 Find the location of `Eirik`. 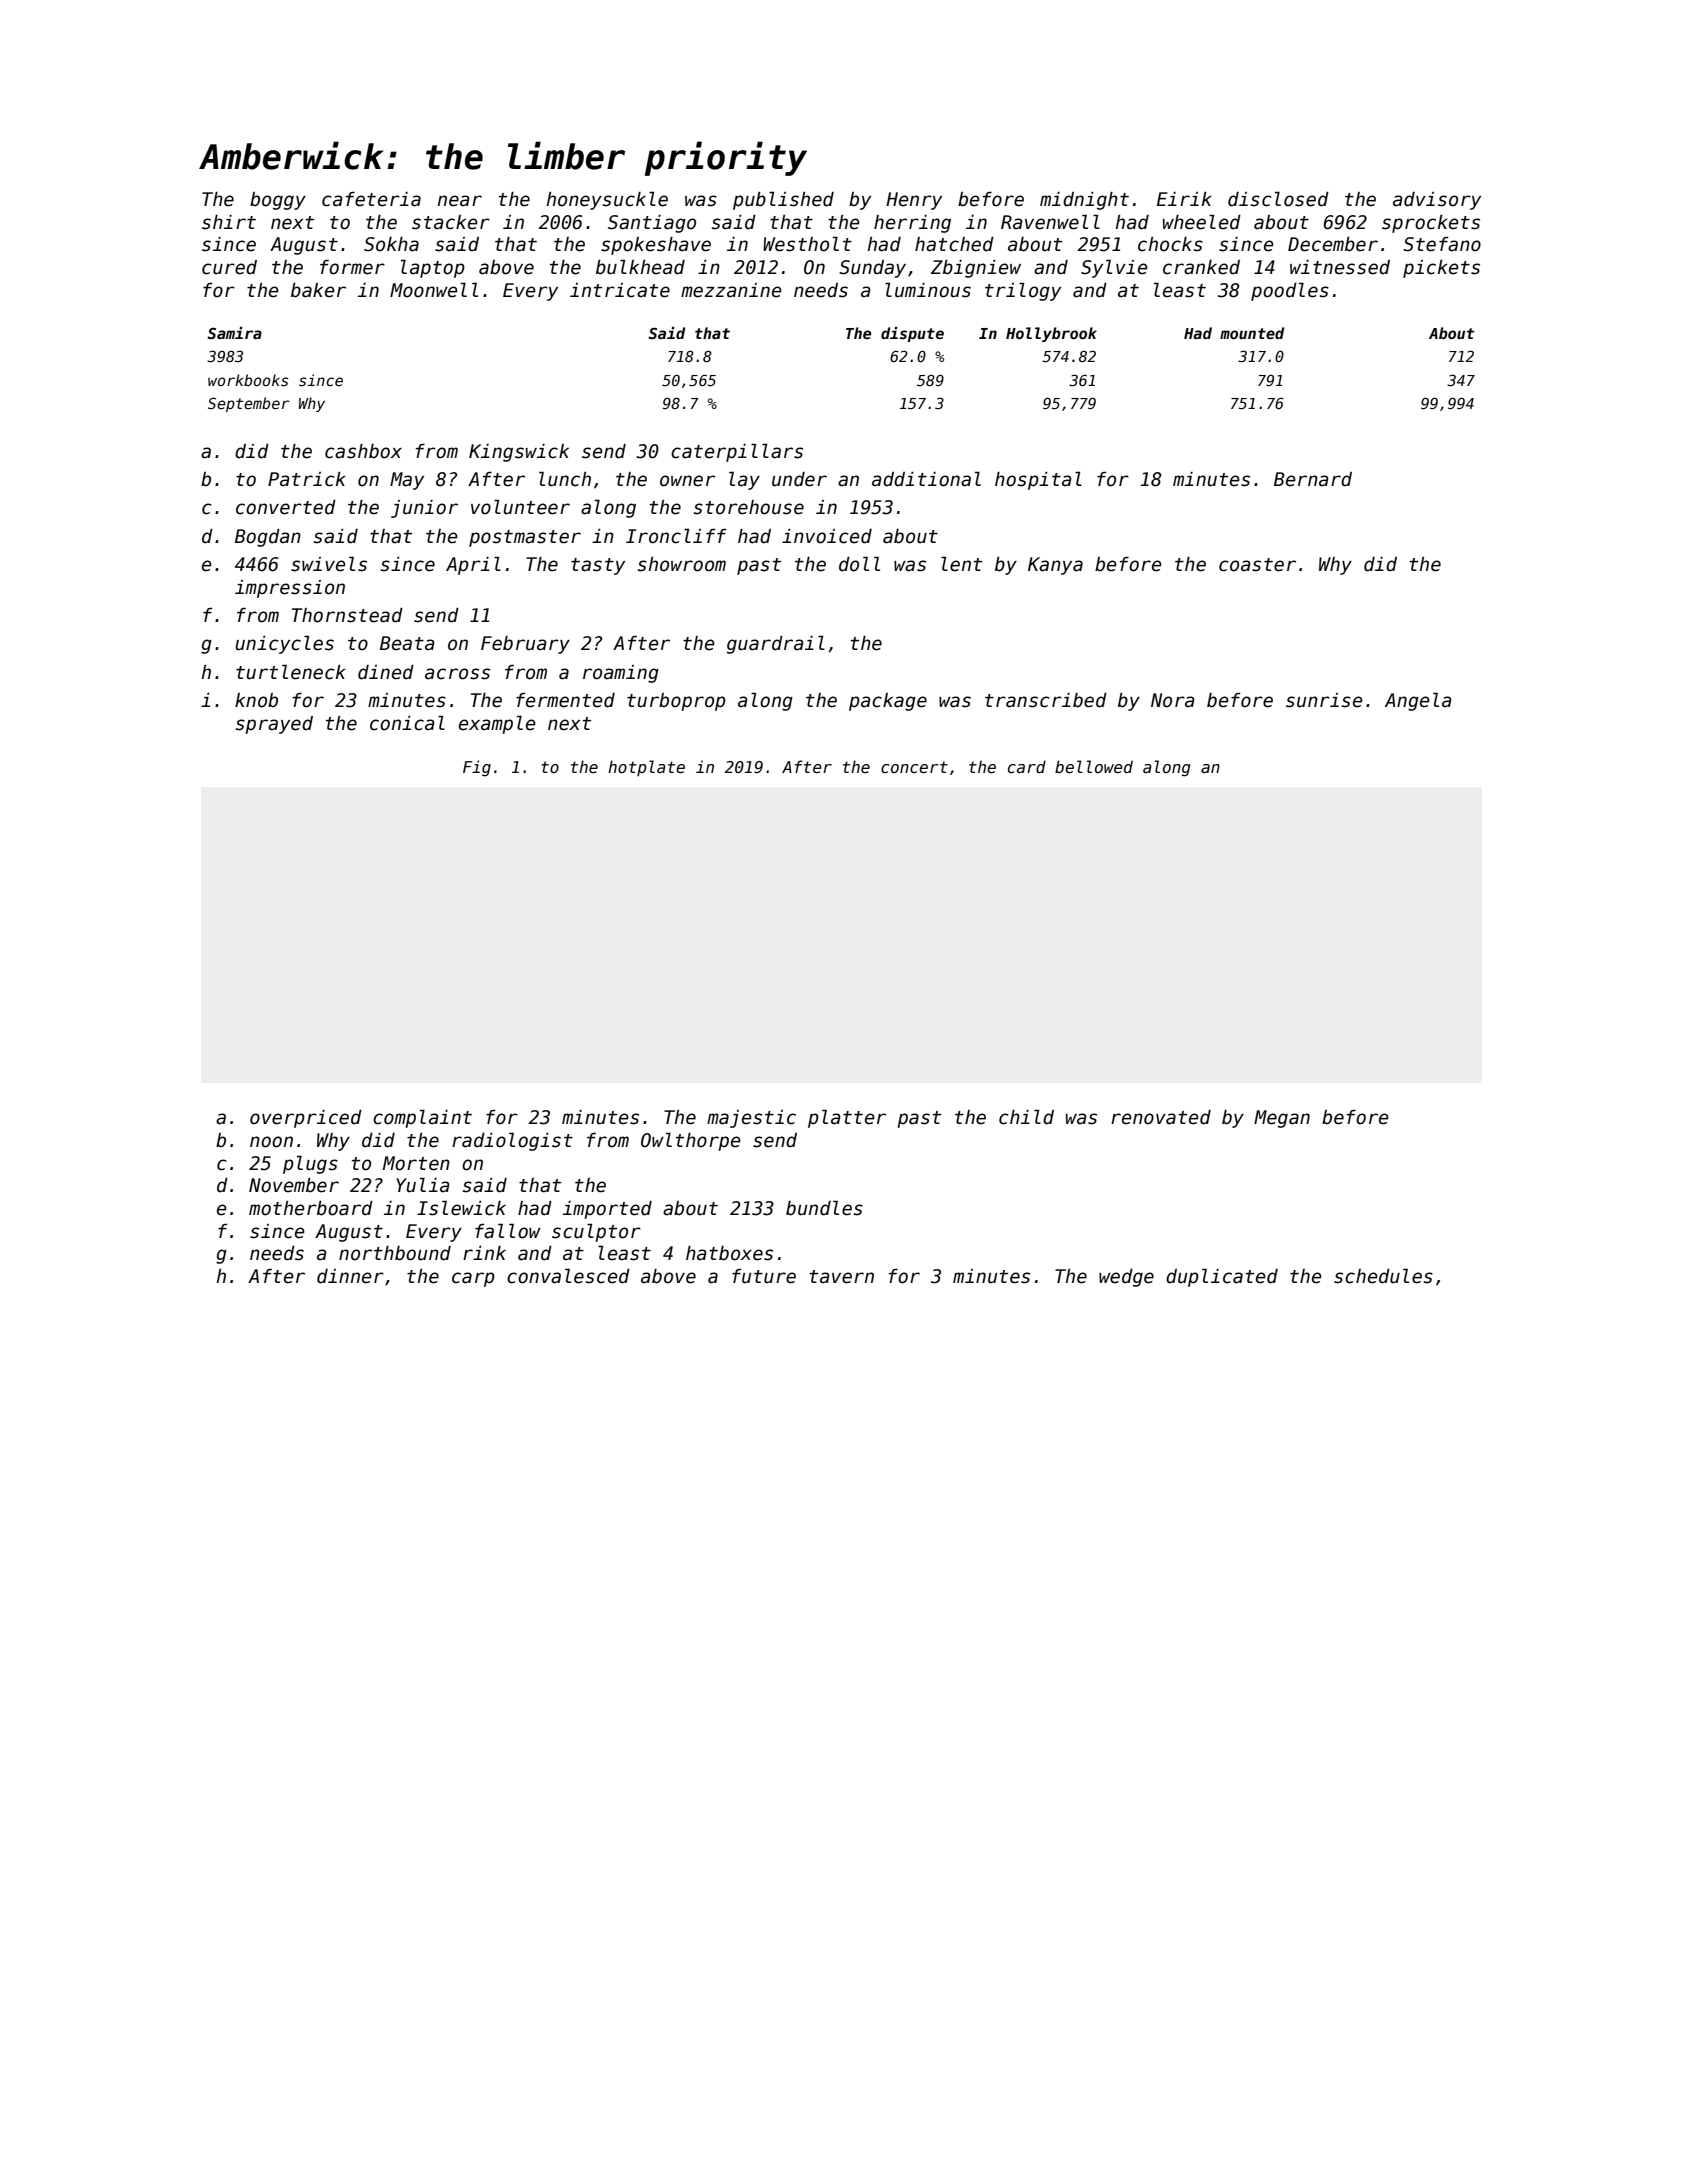

Eirik is located at coordinates (1184, 199).
